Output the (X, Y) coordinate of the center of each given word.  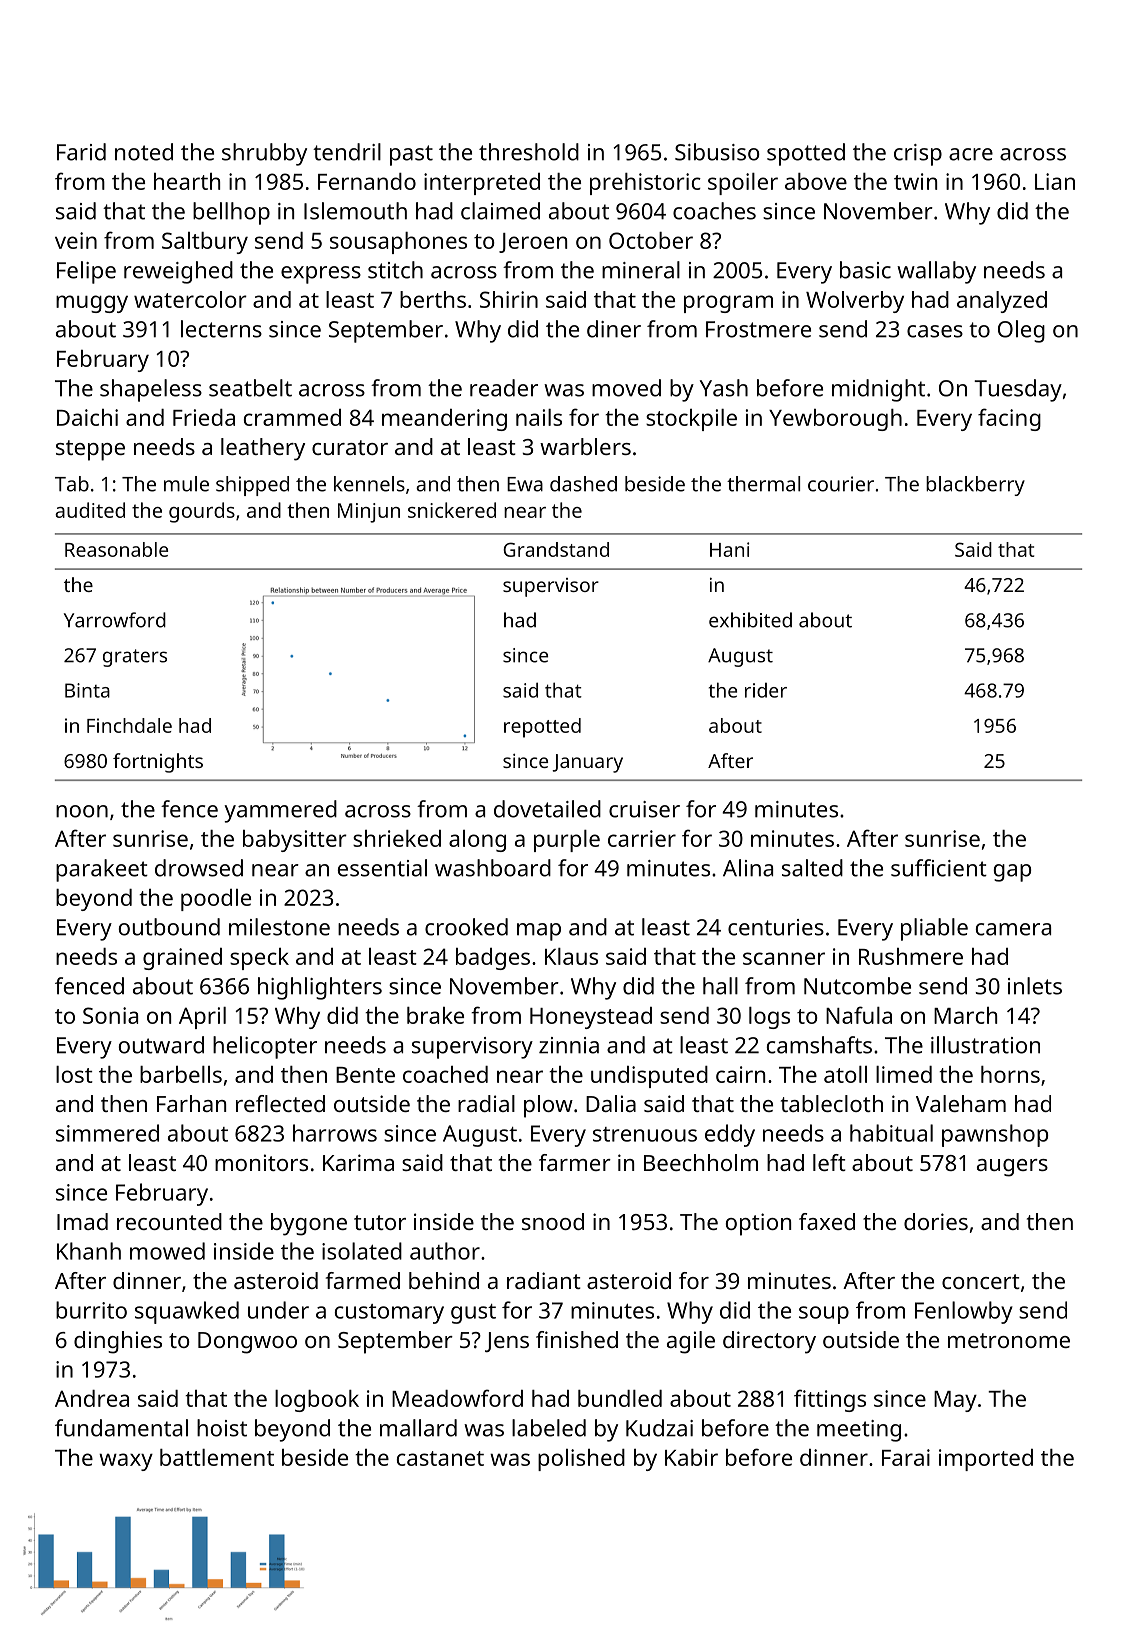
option (758, 1224)
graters (135, 658)
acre (971, 154)
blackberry (975, 486)
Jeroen (533, 243)
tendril (347, 152)
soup (824, 1315)
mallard (418, 1428)
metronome (1009, 1340)
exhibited (750, 620)
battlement (217, 1457)
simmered (107, 1133)
